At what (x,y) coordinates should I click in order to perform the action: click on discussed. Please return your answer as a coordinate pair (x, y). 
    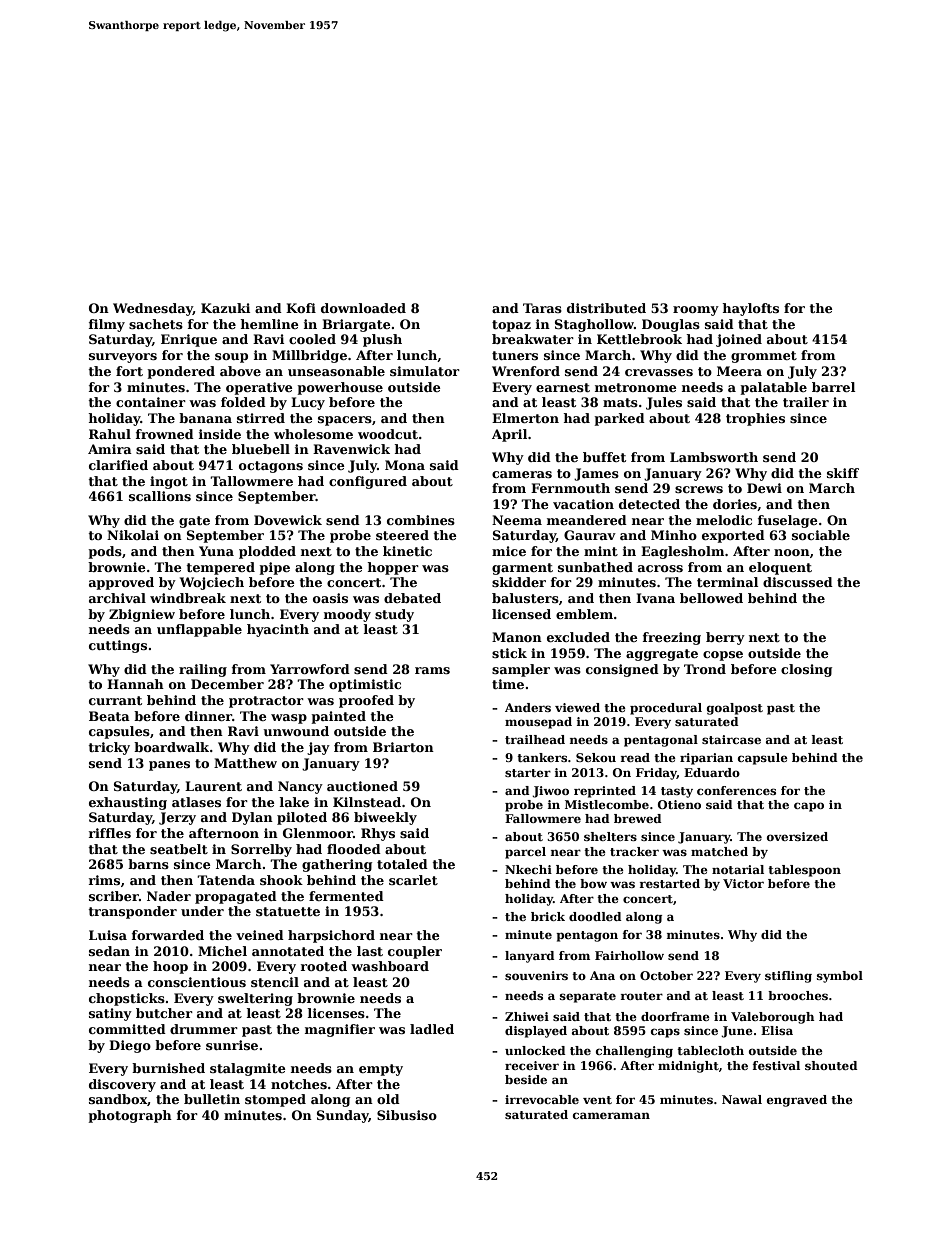
    Looking at the image, I should click on (798, 582).
